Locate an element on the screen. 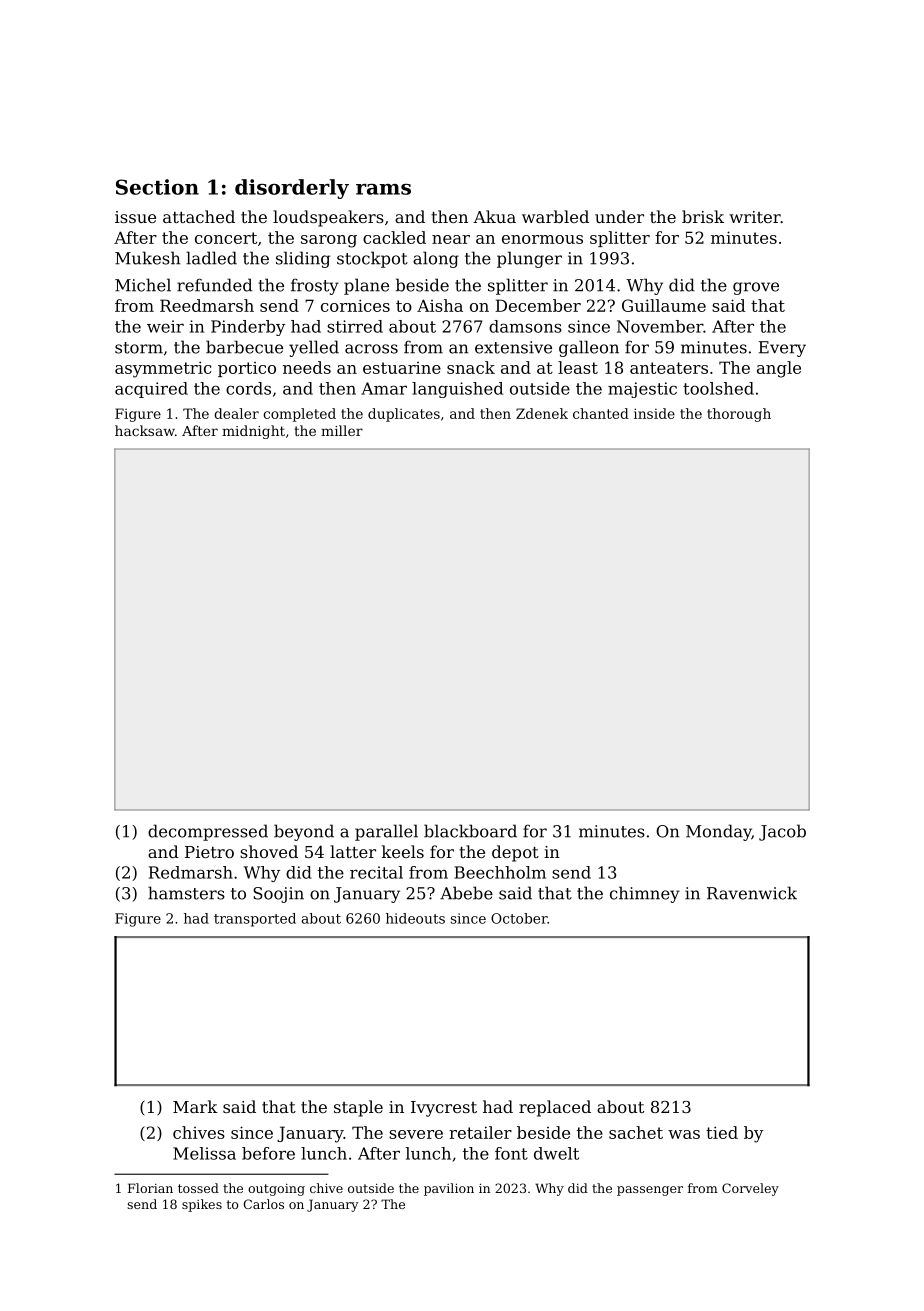 The height and width of the screenshot is (1311, 924). Florian is located at coordinates (150, 1188).
